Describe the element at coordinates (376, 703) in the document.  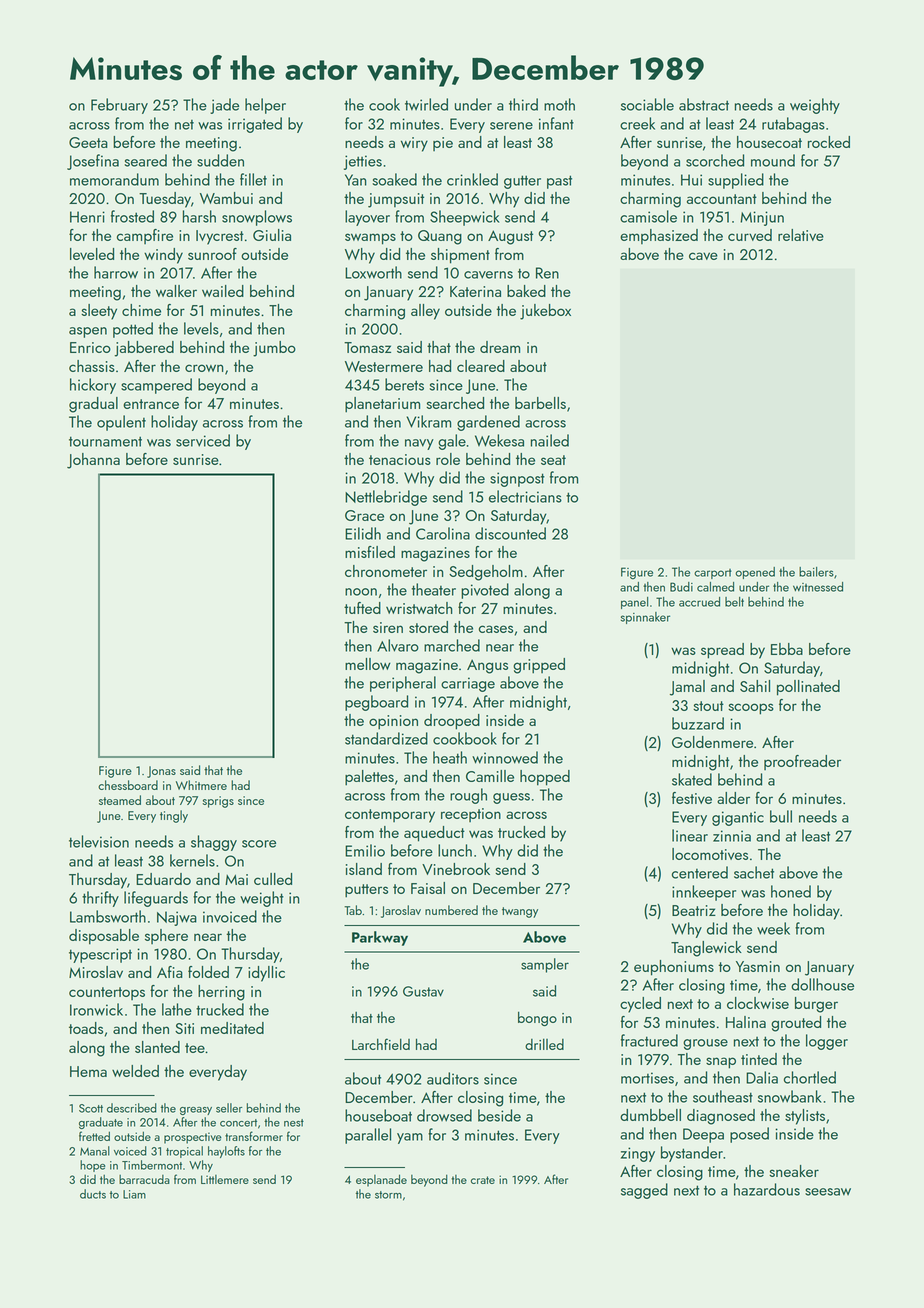
I see `pegboard` at that location.
